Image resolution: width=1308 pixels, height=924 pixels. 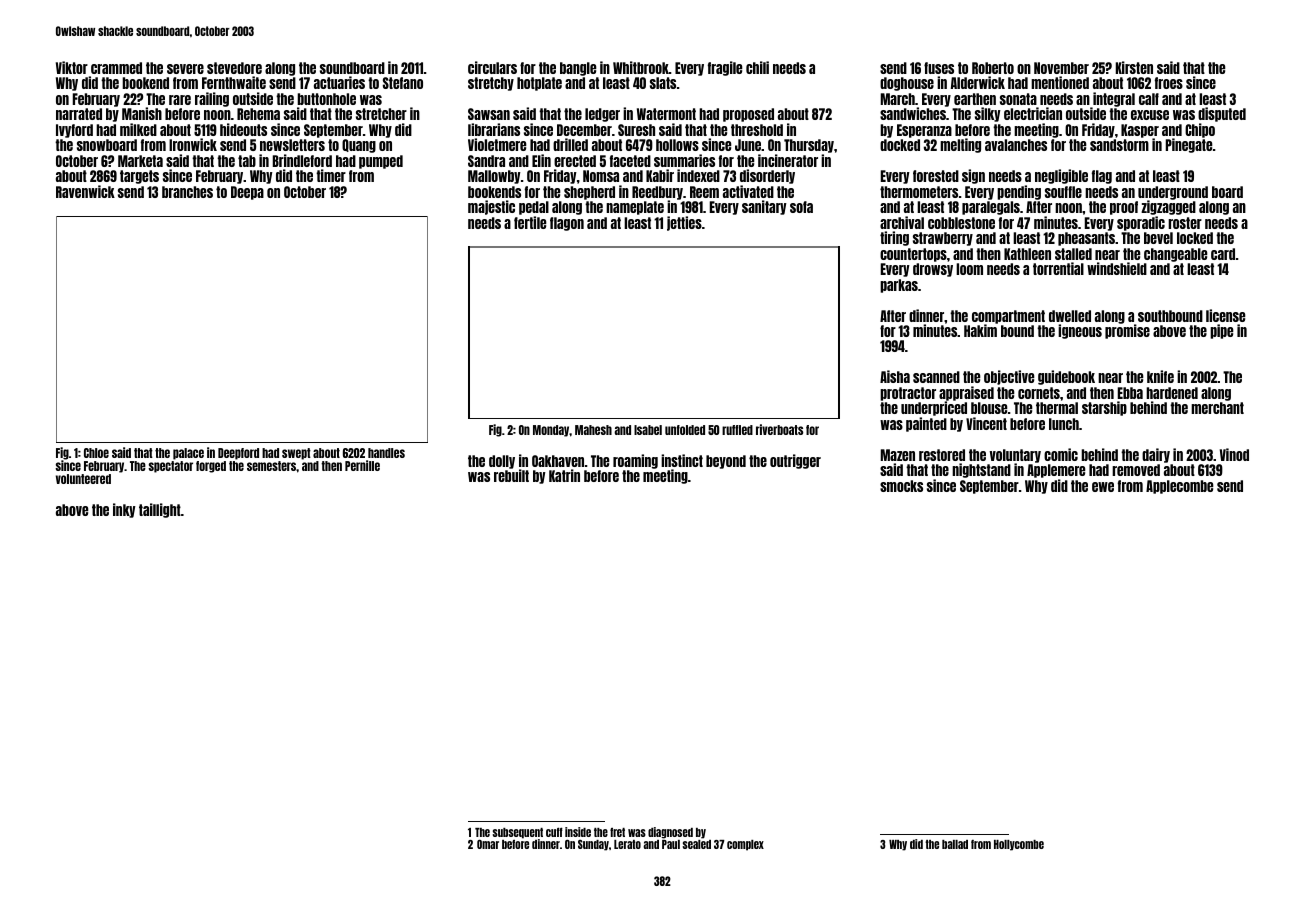 I want to click on inky, so click(x=124, y=510).
